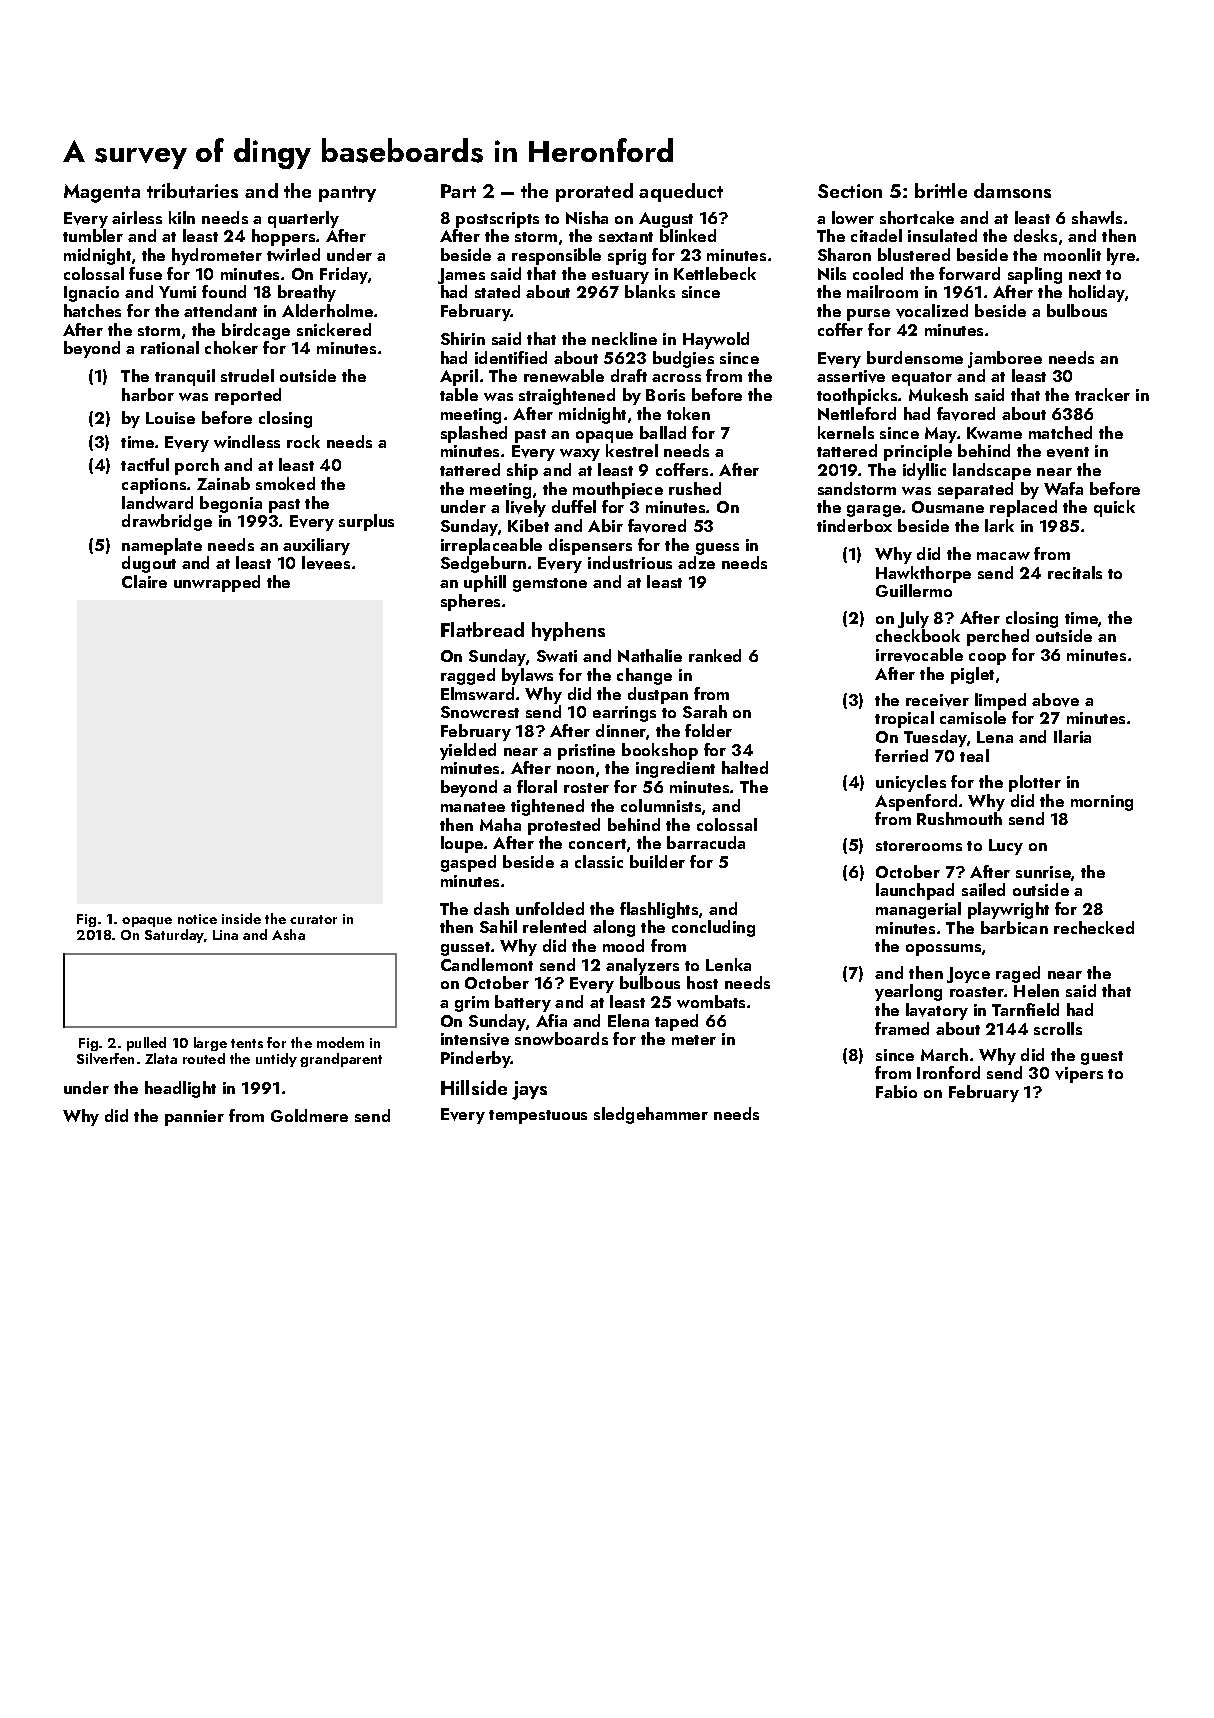 The height and width of the screenshot is (1718, 1214). I want to click on Claire, so click(144, 581).
